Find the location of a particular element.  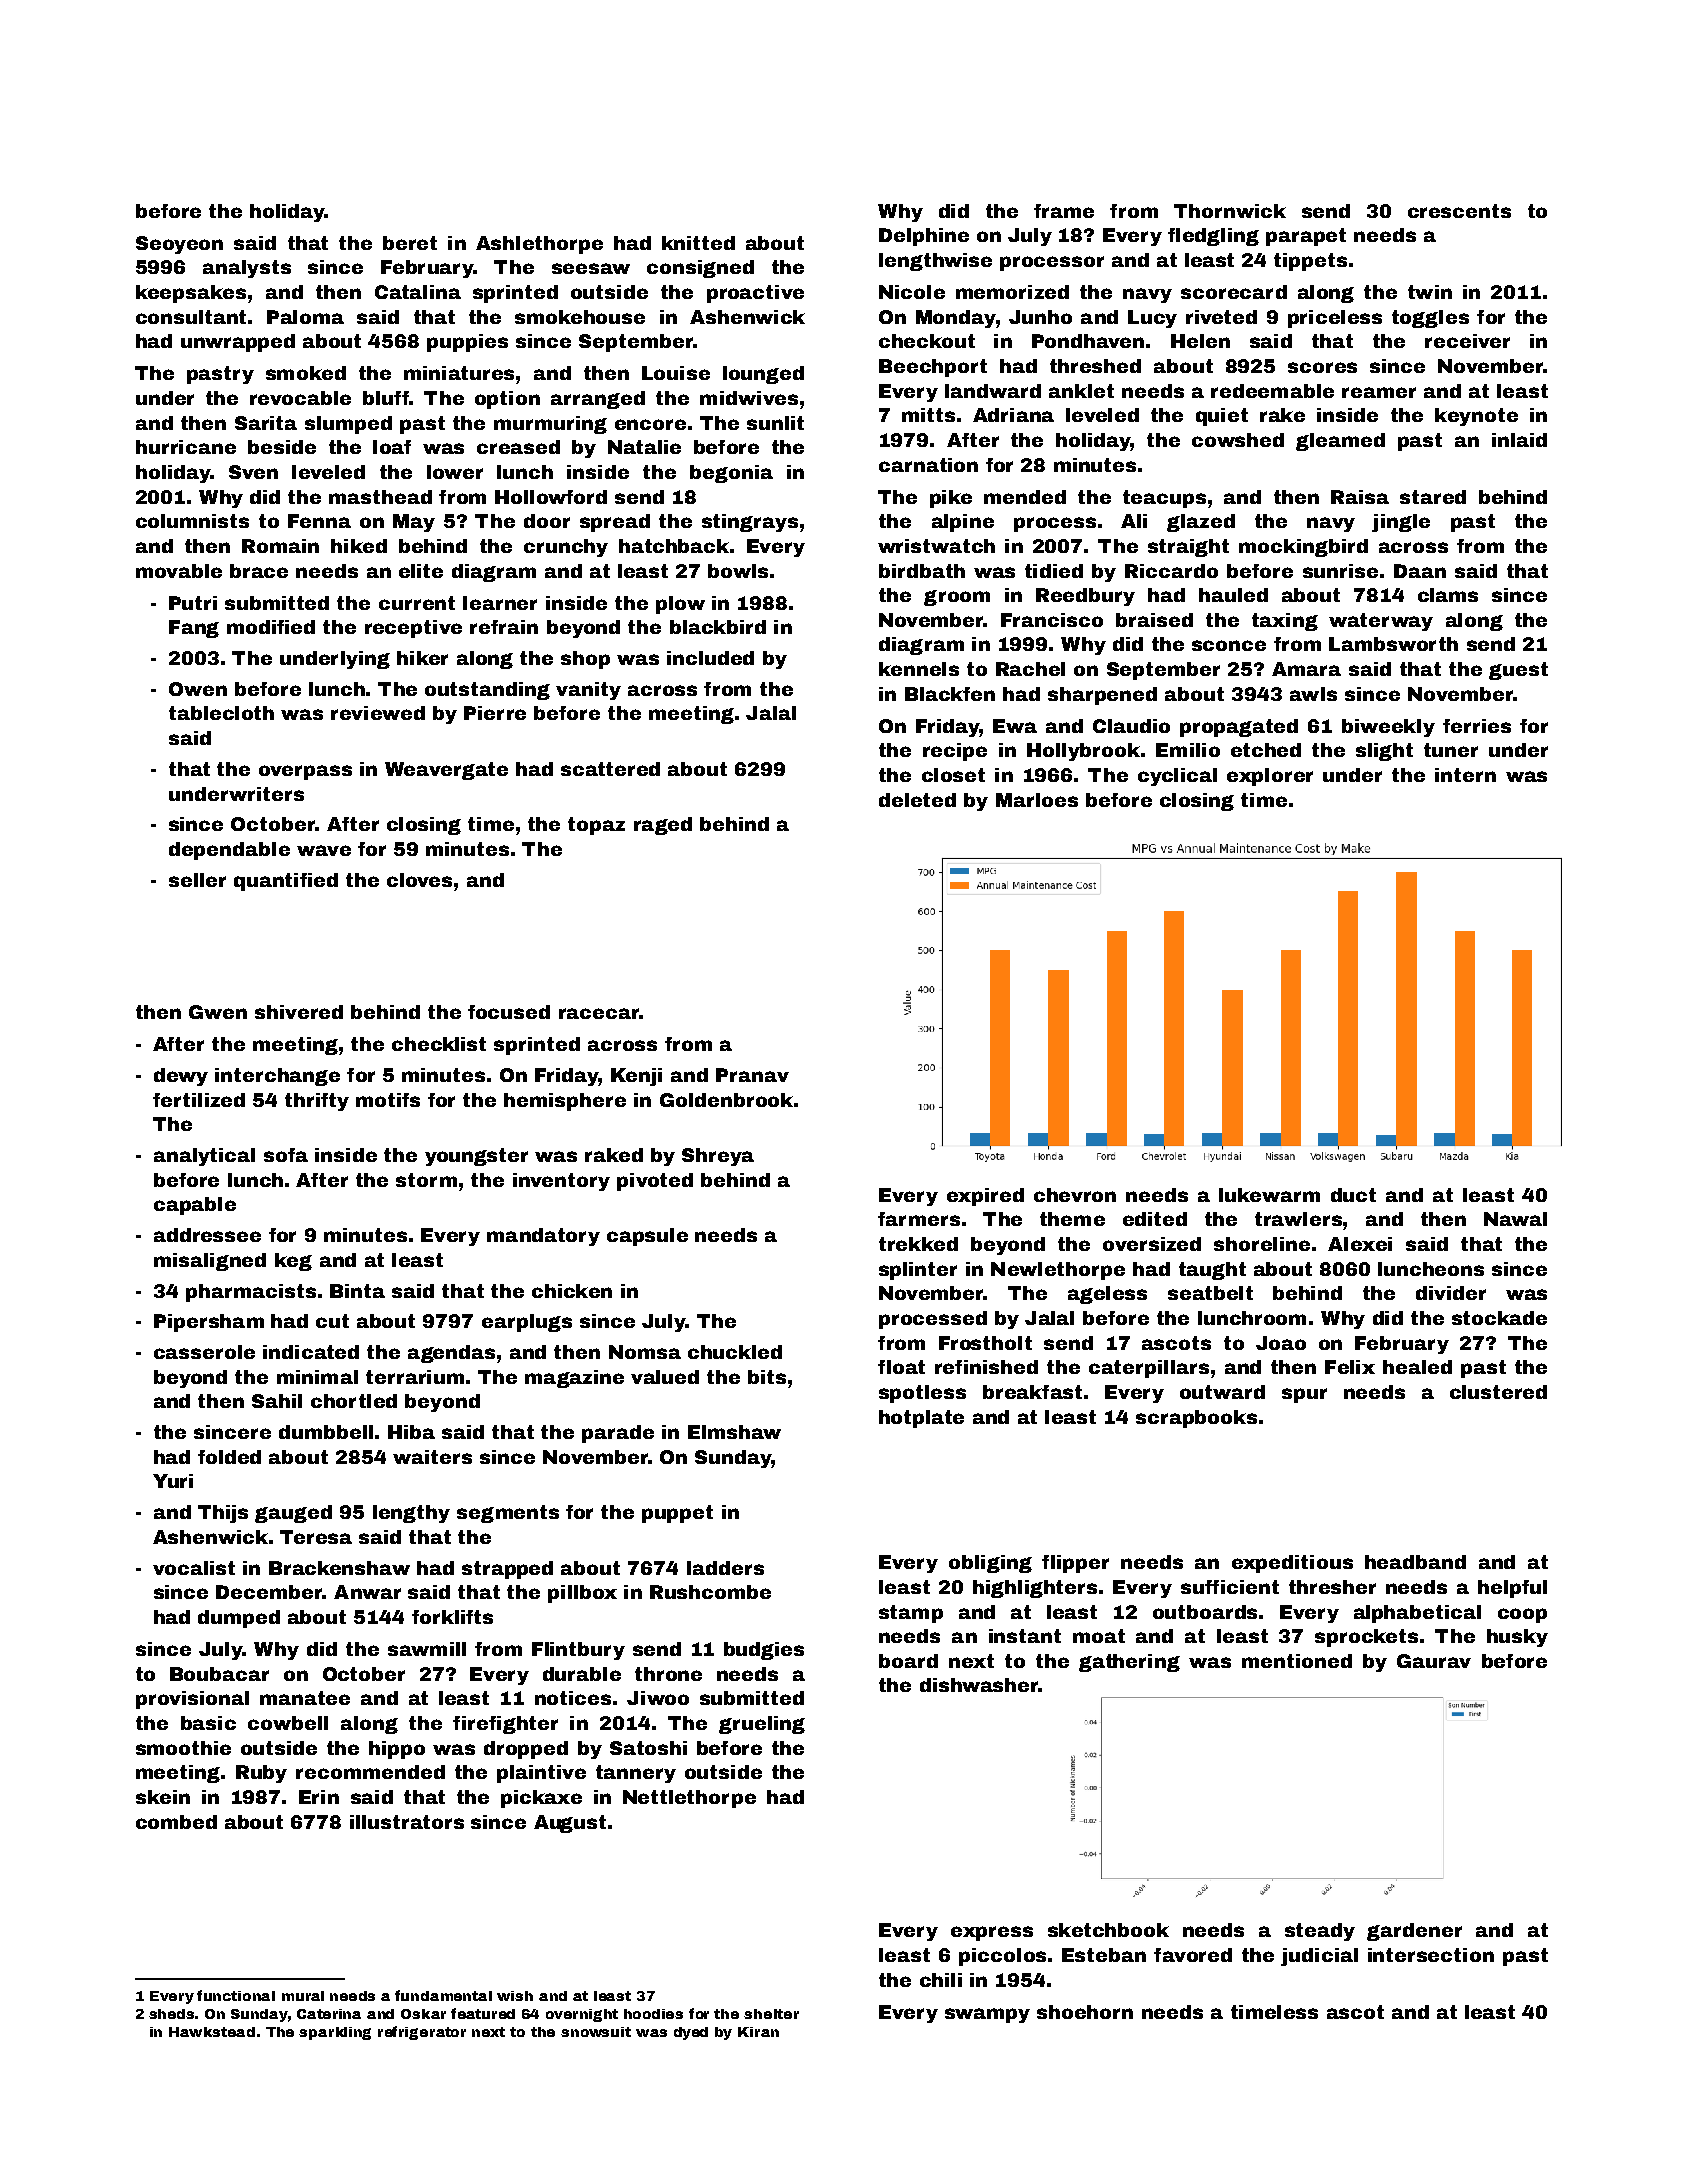

dewy is located at coordinates (181, 1077).
